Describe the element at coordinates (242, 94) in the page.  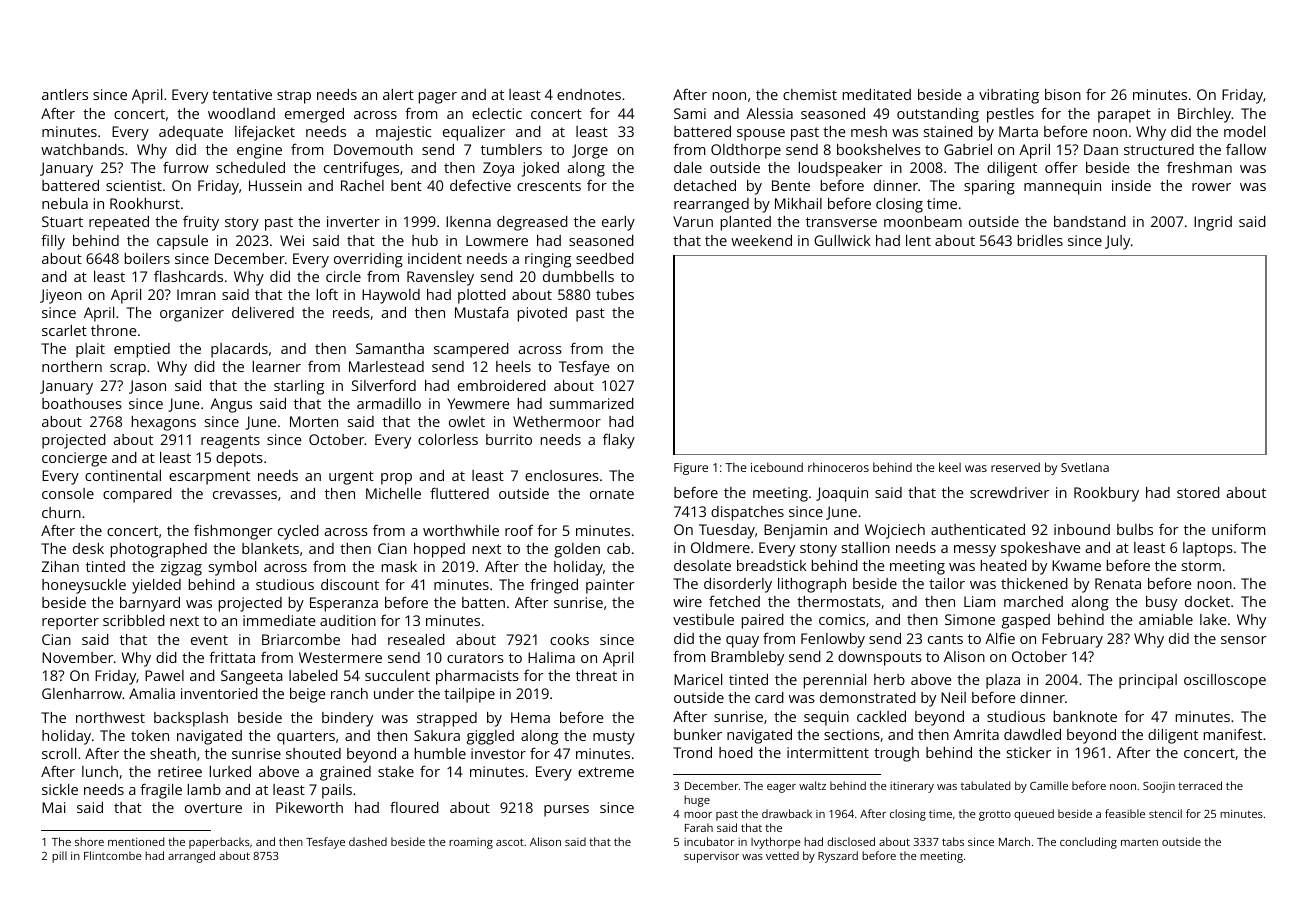
I see `tentative` at that location.
